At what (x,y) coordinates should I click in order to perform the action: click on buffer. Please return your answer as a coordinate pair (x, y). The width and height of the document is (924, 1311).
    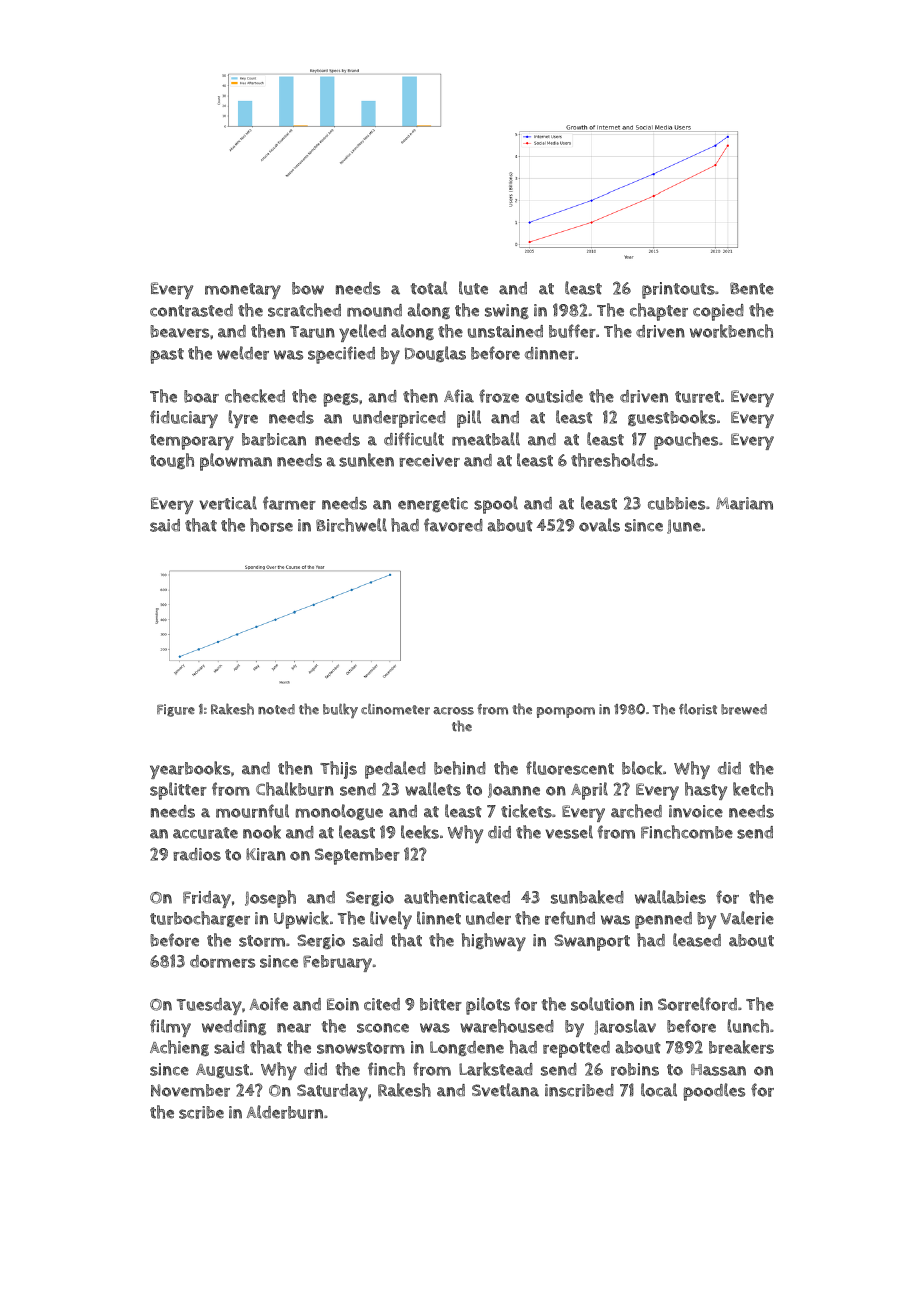
    Looking at the image, I should click on (572, 331).
